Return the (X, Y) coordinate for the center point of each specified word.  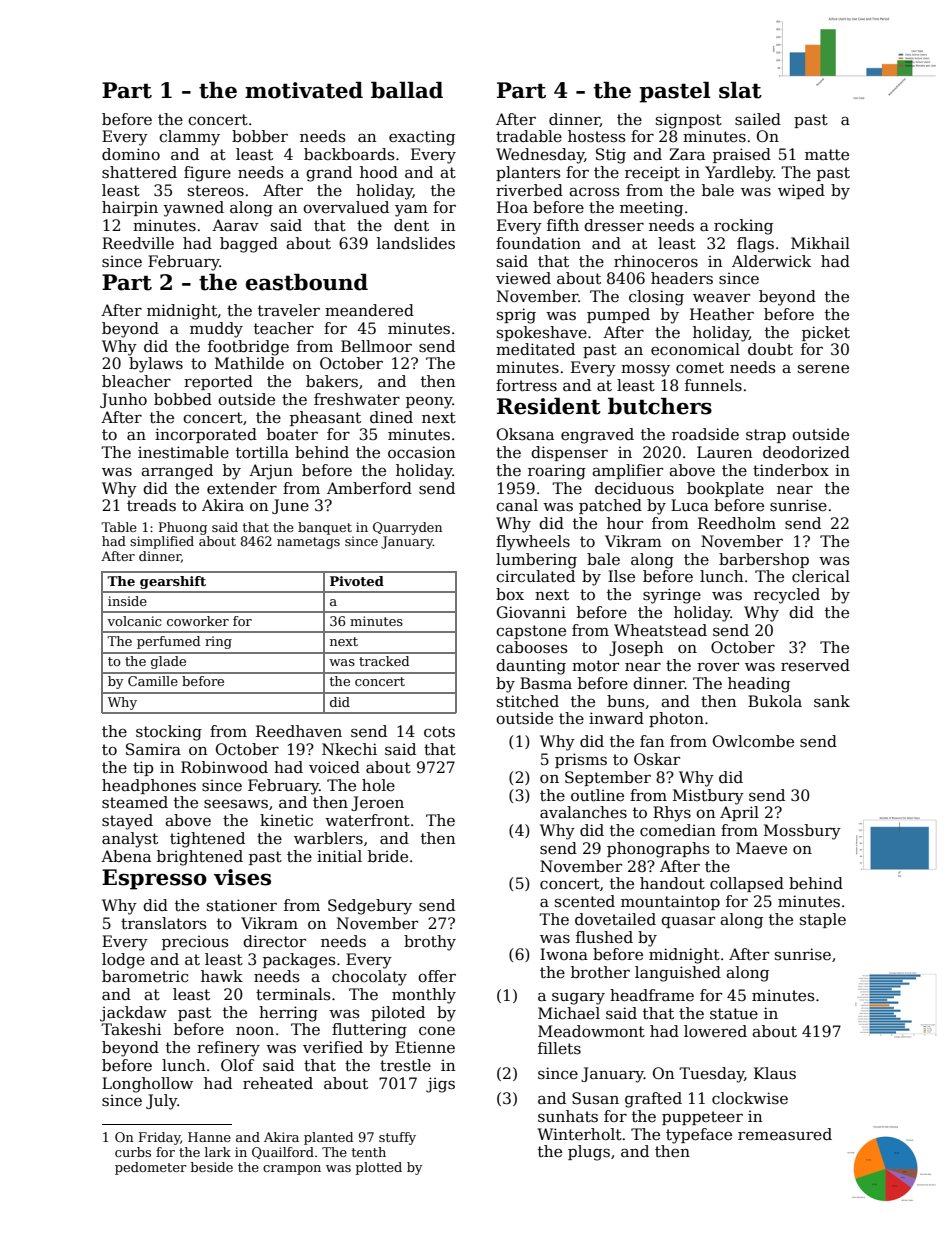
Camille (153, 681)
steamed (135, 802)
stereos (216, 190)
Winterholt (579, 1134)
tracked (384, 661)
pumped (618, 315)
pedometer (151, 1168)
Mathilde (249, 363)
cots (439, 731)
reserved (815, 665)
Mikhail (820, 243)
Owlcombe (753, 741)
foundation (538, 243)
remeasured (785, 1134)
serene (823, 369)
